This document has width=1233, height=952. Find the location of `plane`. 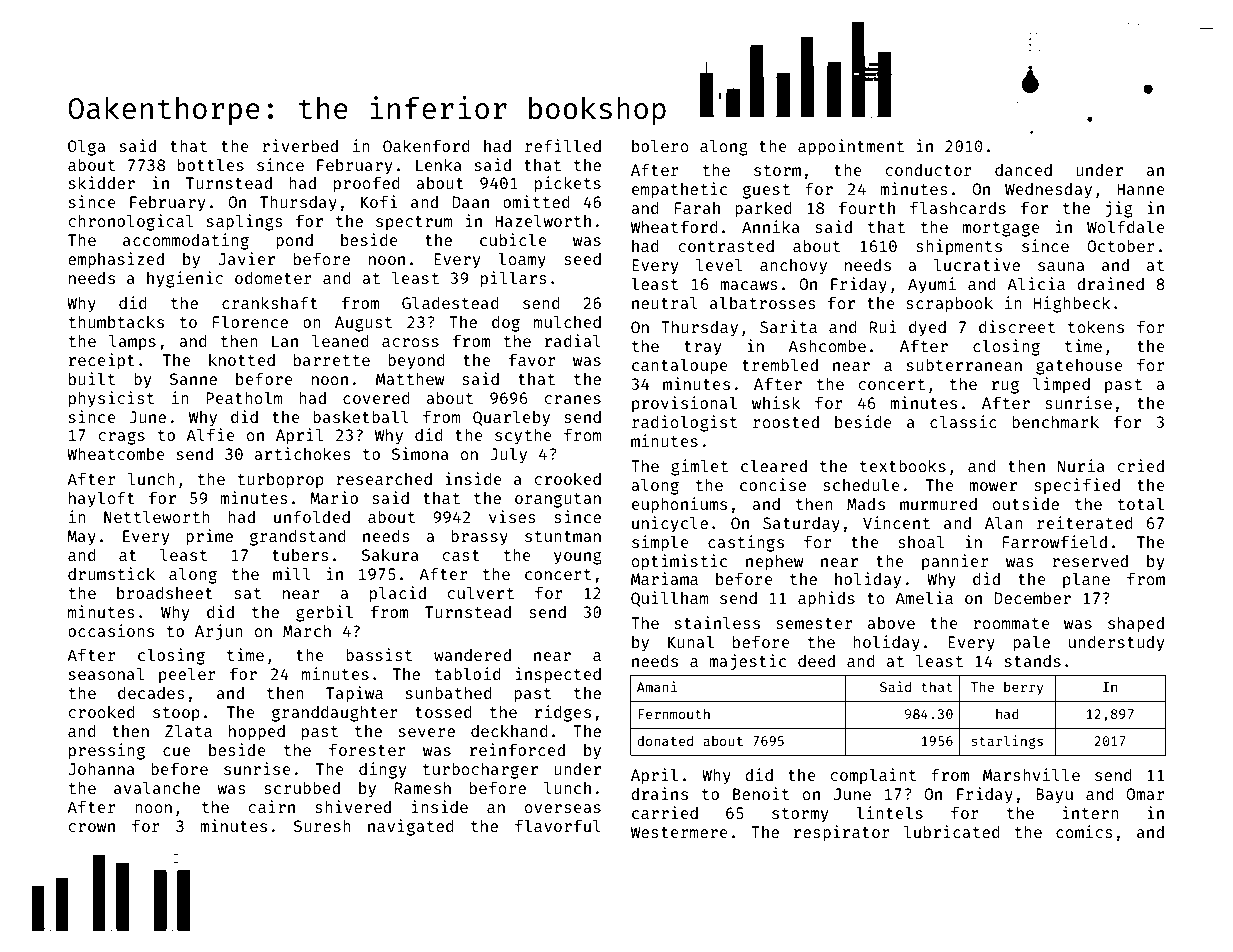

plane is located at coordinates (1086, 580).
